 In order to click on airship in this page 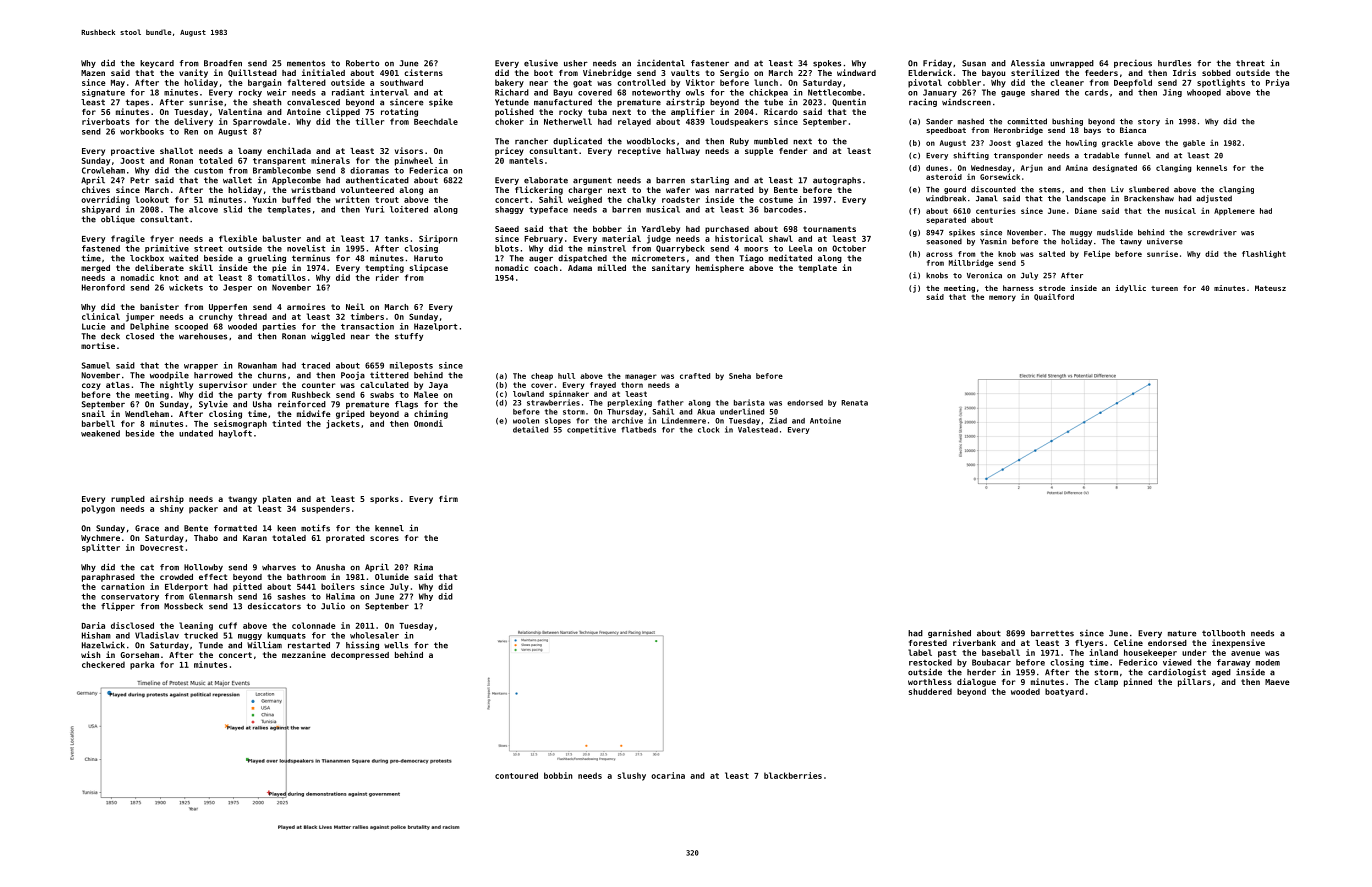, I will do `click(167, 499)`.
